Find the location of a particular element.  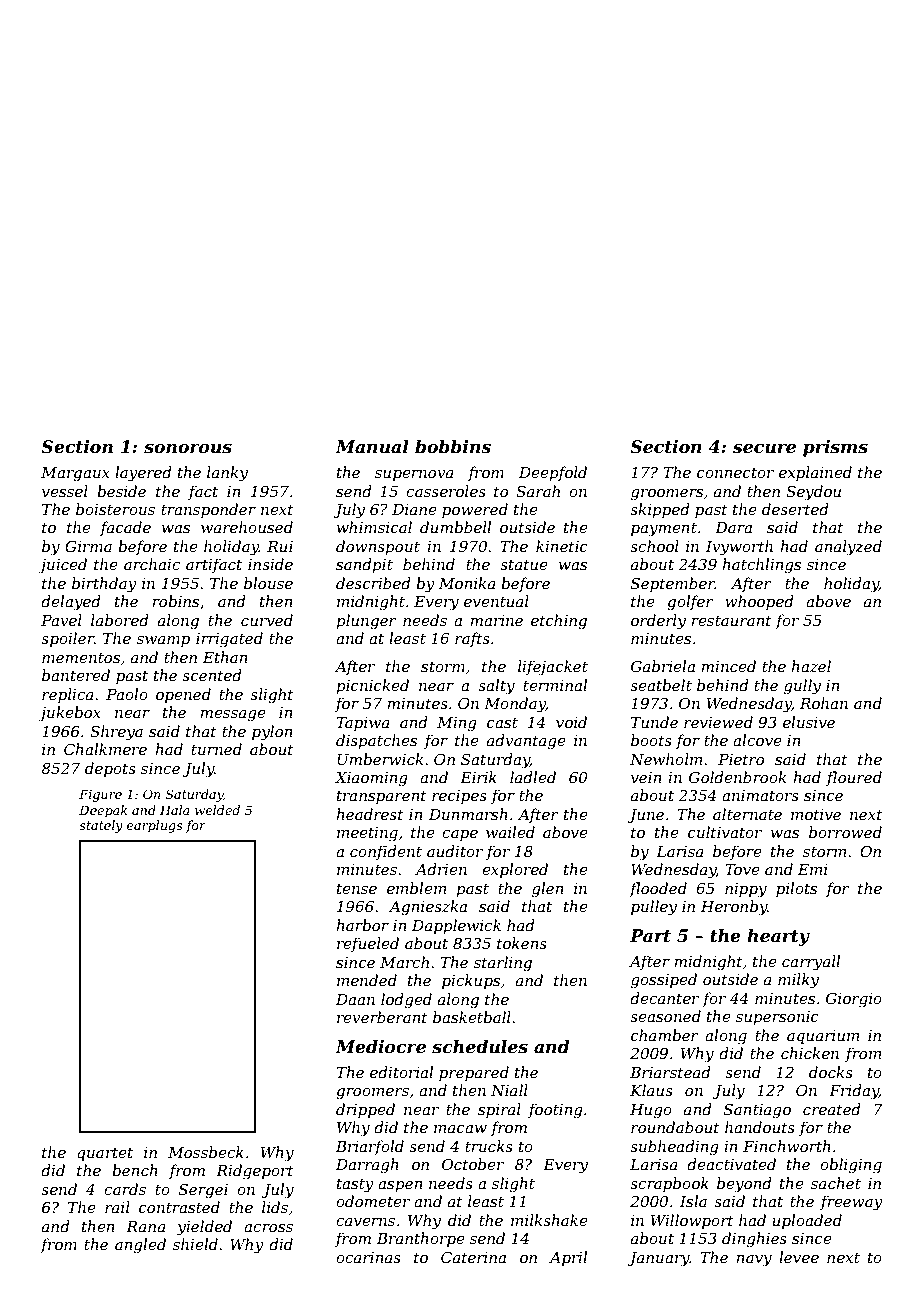

warehoused is located at coordinates (247, 527).
